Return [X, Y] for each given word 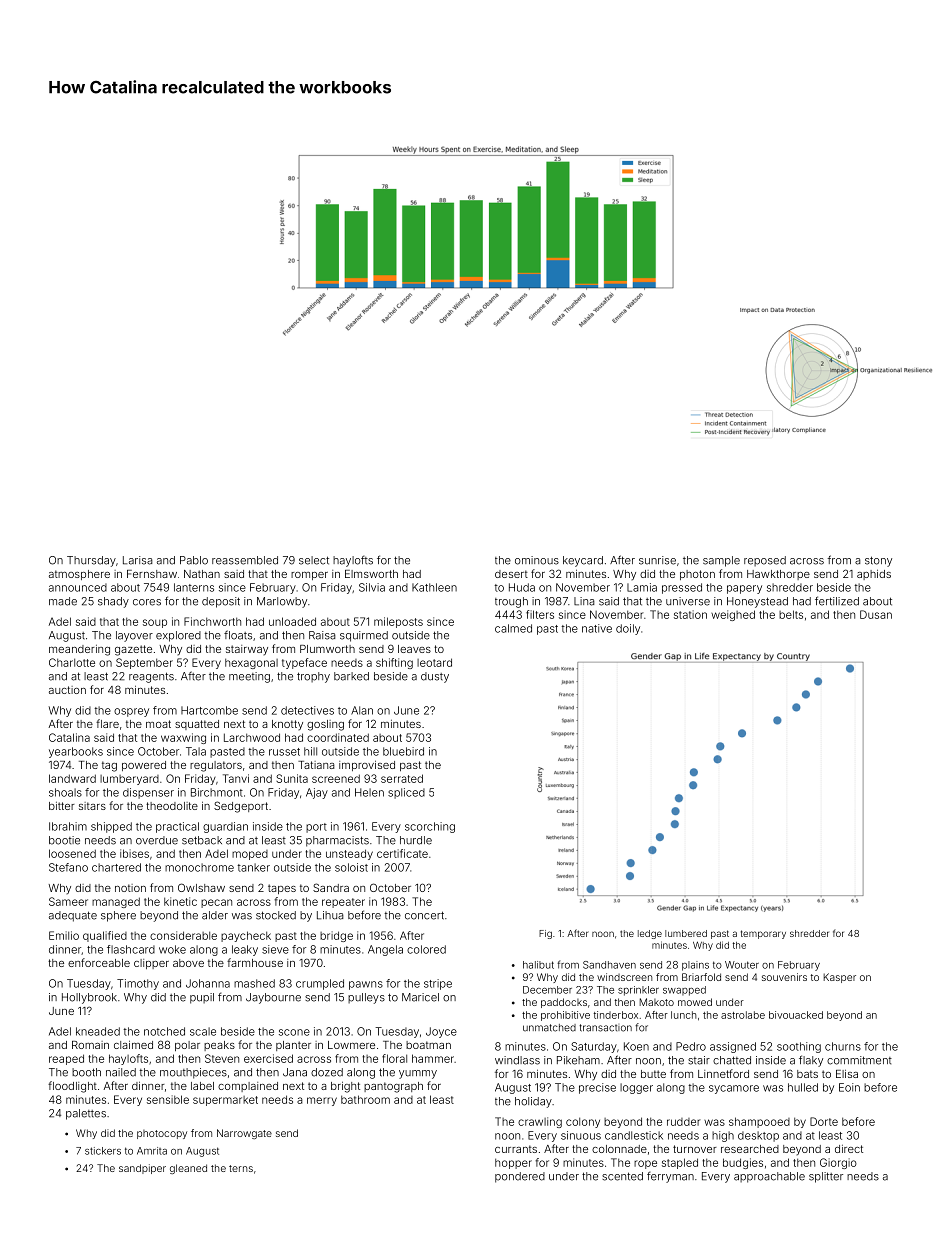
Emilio [64, 935]
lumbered [686, 933]
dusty [435, 677]
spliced [406, 793]
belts [791, 614]
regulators [216, 766]
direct [849, 1149]
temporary [763, 934]
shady [113, 602]
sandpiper [142, 1169]
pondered [520, 1177]
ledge [650, 934]
